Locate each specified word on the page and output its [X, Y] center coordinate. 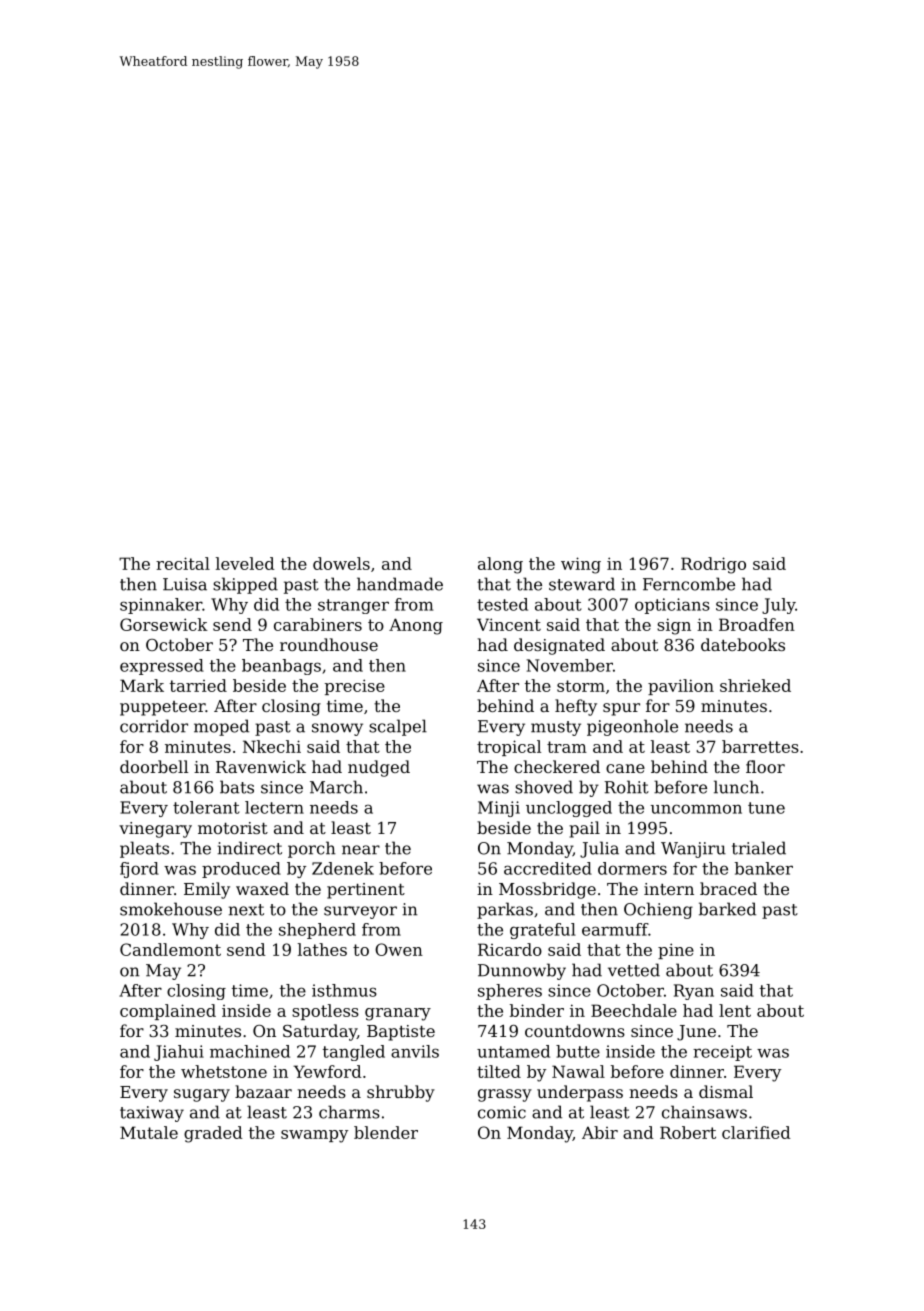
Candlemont [170, 949]
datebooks [743, 644]
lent [735, 1010]
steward [582, 584]
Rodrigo [713, 565]
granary [398, 1014]
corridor [154, 726]
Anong [416, 626]
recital [183, 563]
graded [213, 1134]
